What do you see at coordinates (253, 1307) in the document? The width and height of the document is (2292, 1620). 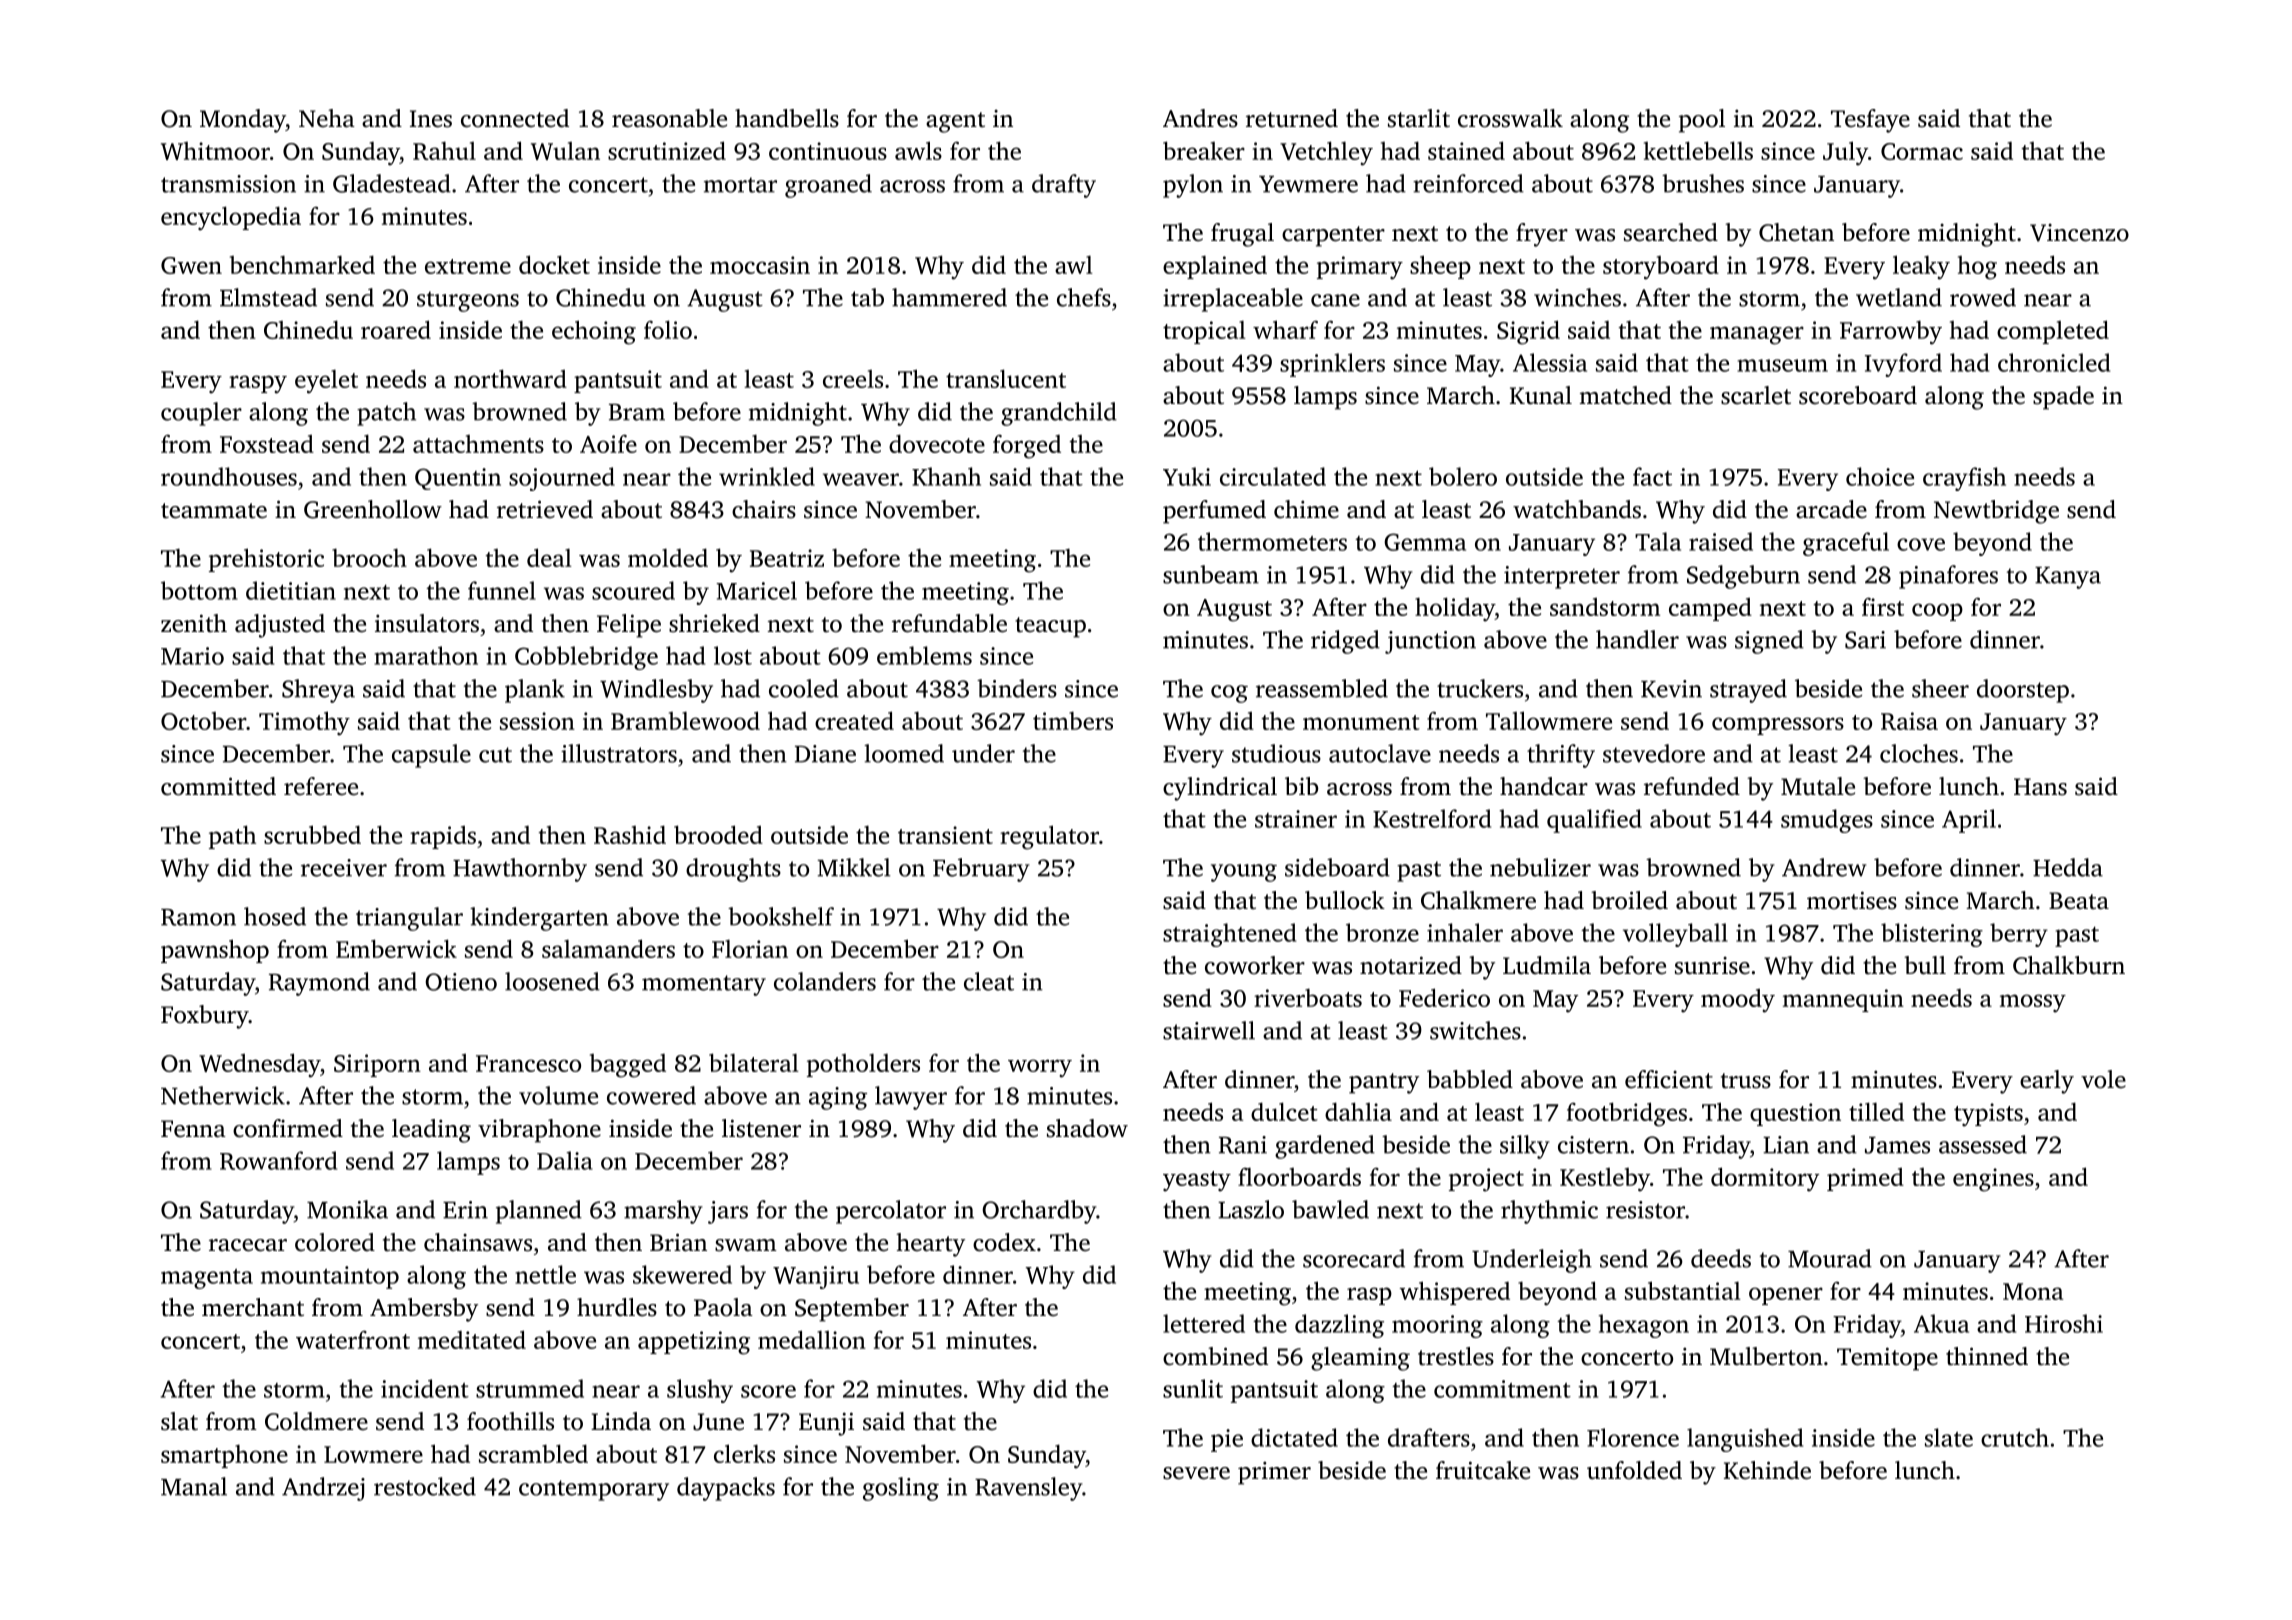 I see `merchant` at bounding box center [253, 1307].
